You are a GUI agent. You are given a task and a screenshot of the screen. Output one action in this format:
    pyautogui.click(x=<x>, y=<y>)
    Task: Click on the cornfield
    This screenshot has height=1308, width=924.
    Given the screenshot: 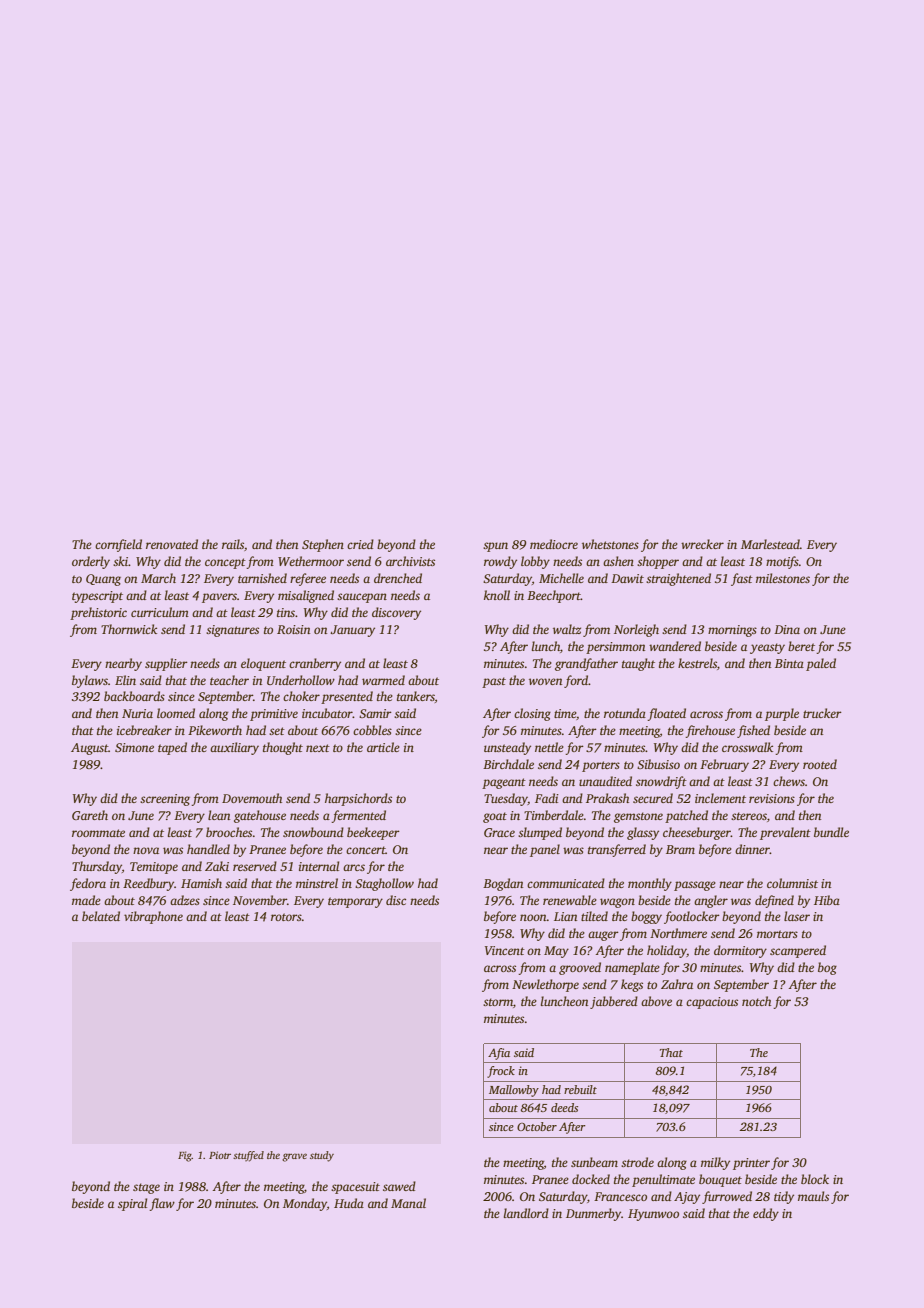 What is the action you would take?
    pyautogui.click(x=118, y=545)
